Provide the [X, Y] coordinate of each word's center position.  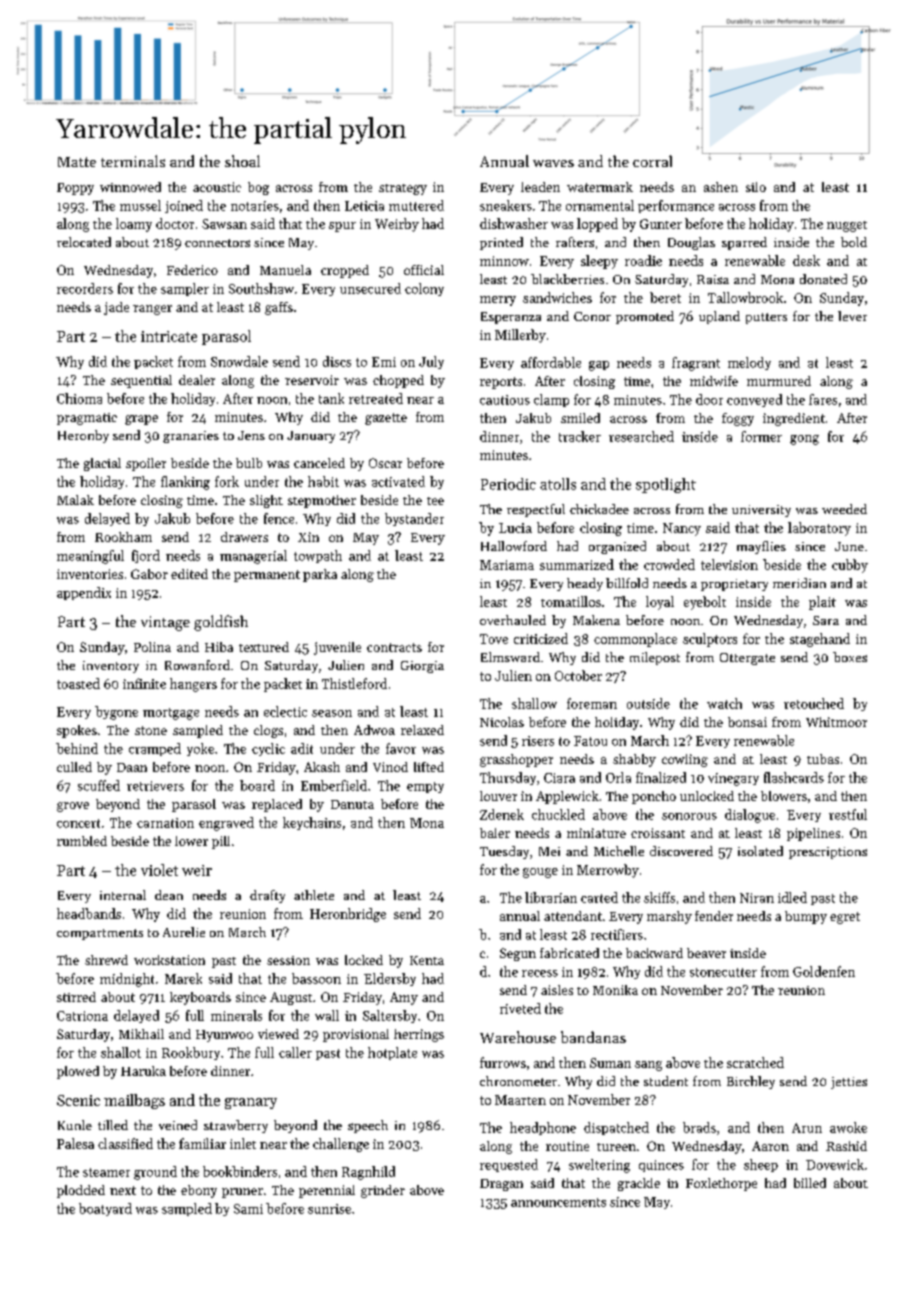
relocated [84, 242]
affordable [551, 362]
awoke [848, 1127]
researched [641, 436]
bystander [414, 519]
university [761, 511]
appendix [84, 593]
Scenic [78, 1100]
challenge [341, 1145]
